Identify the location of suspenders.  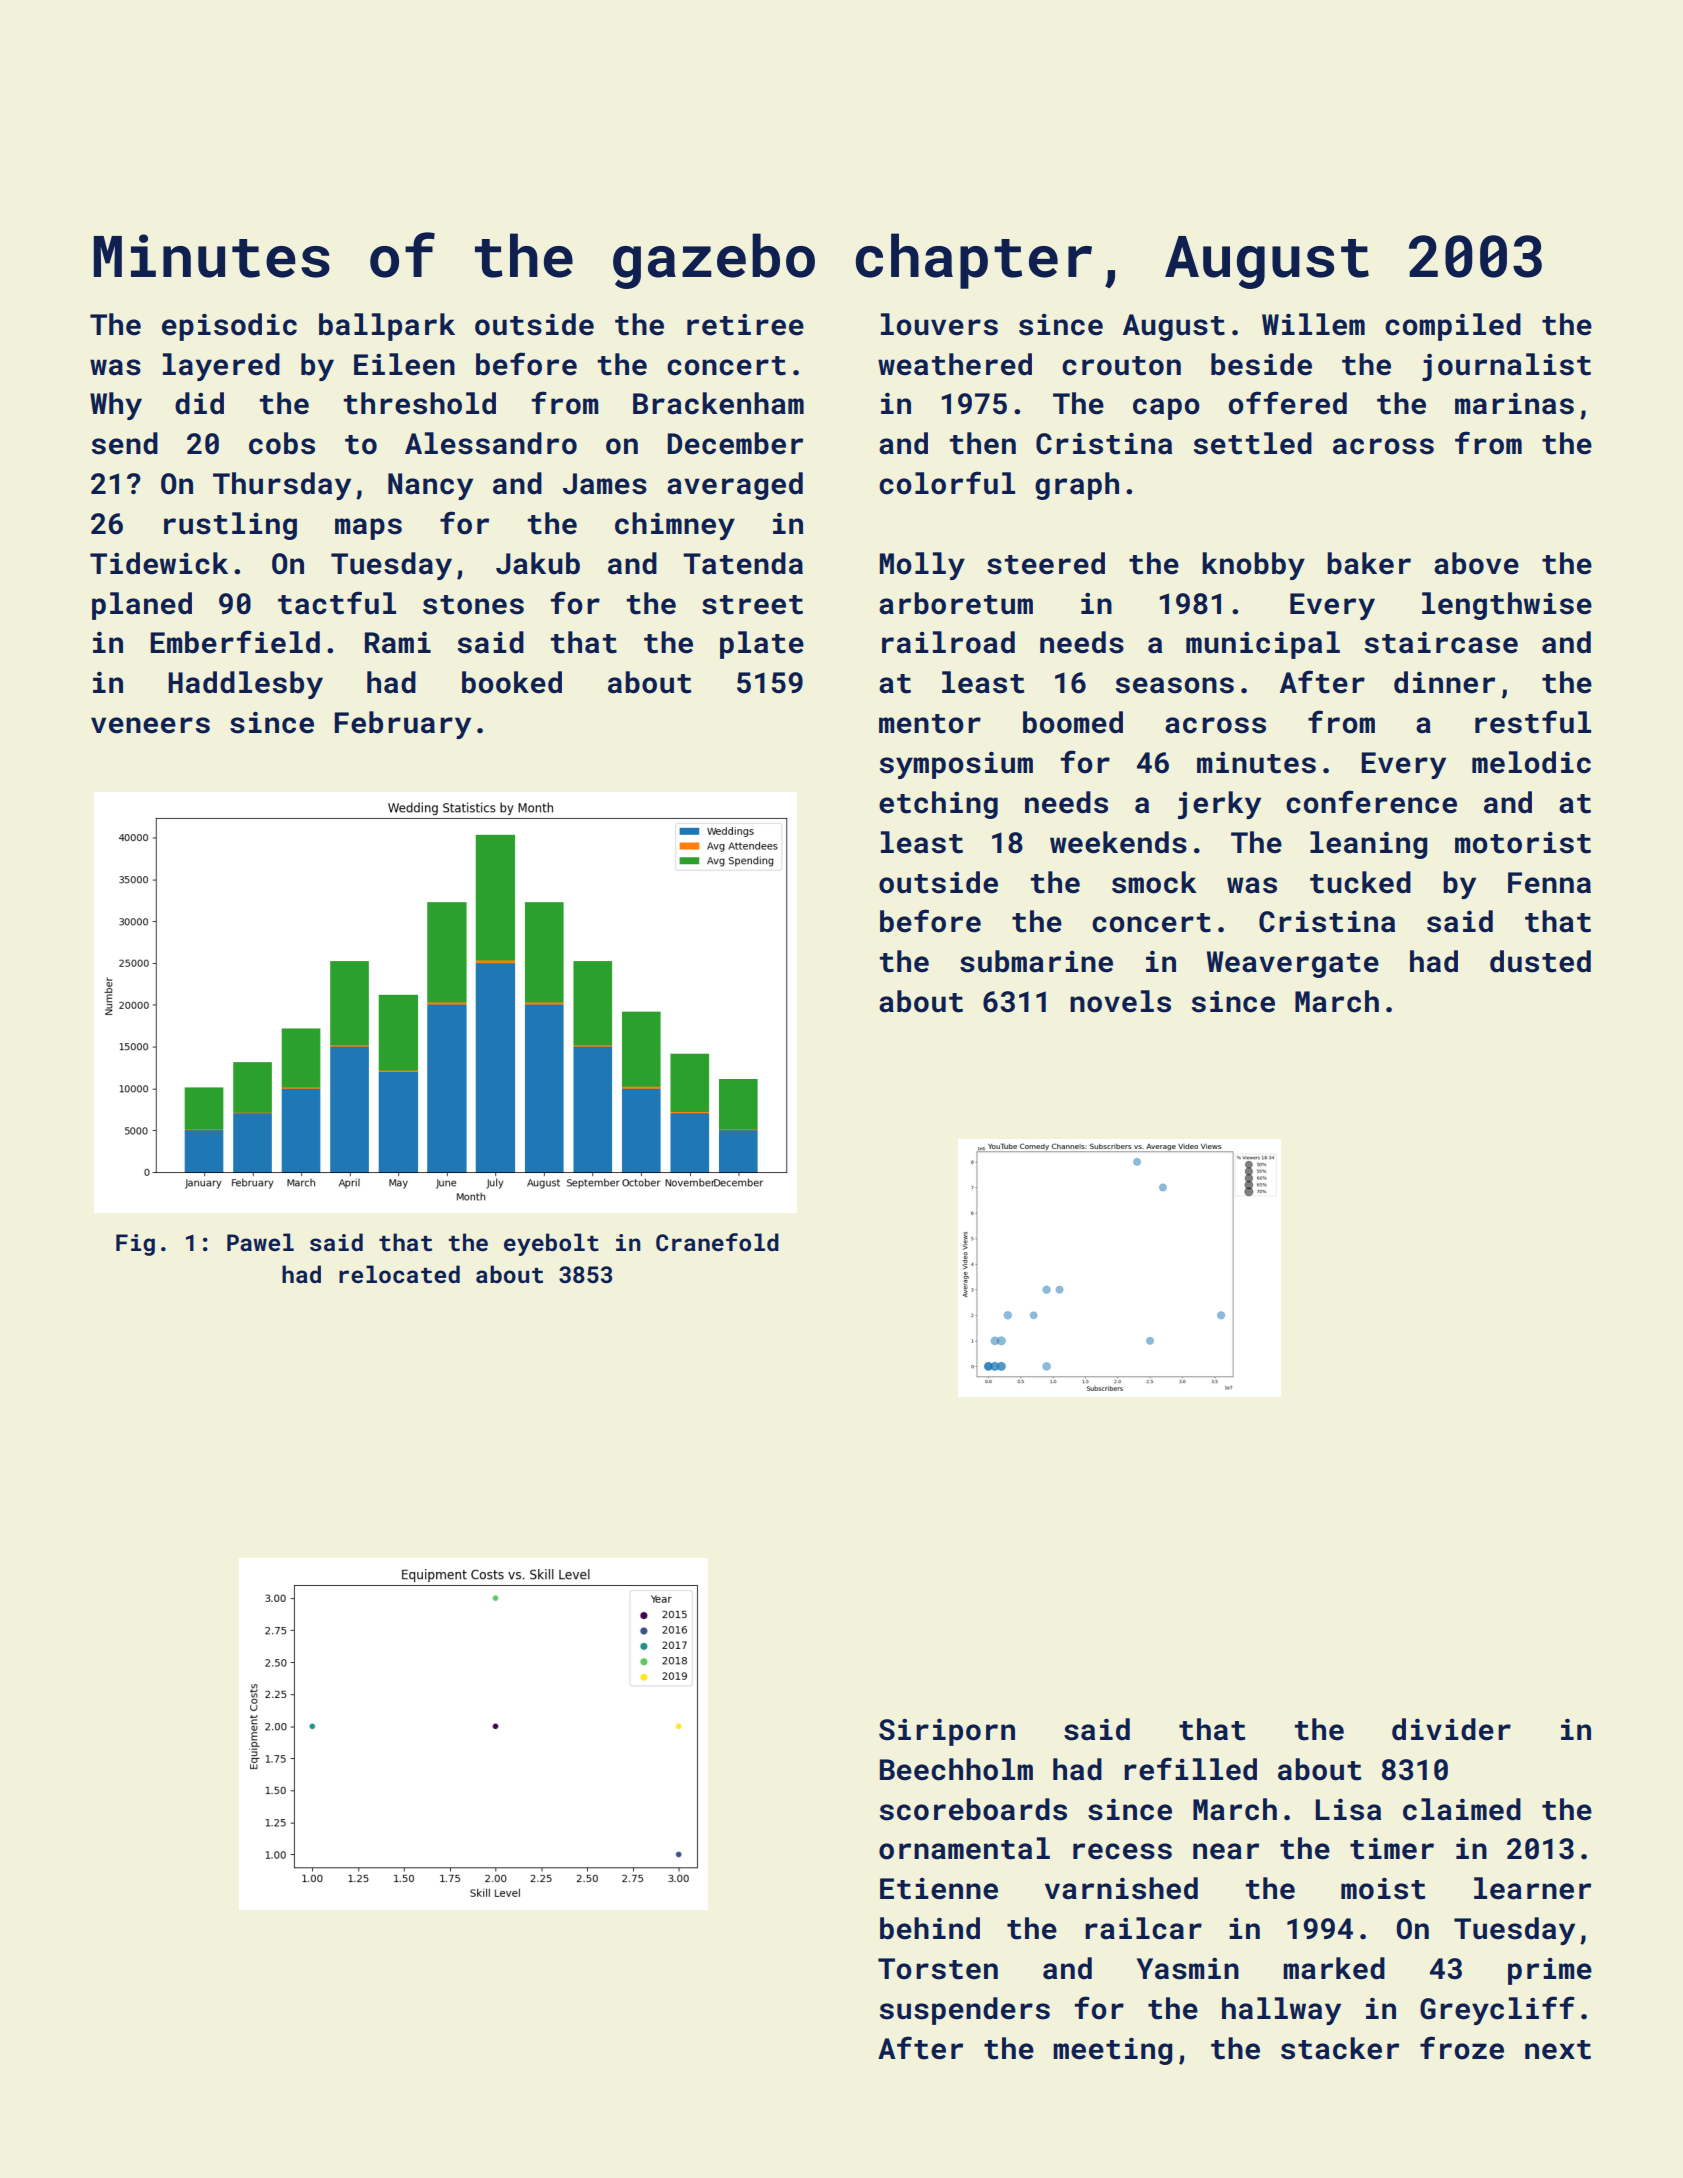
(965, 2011).
